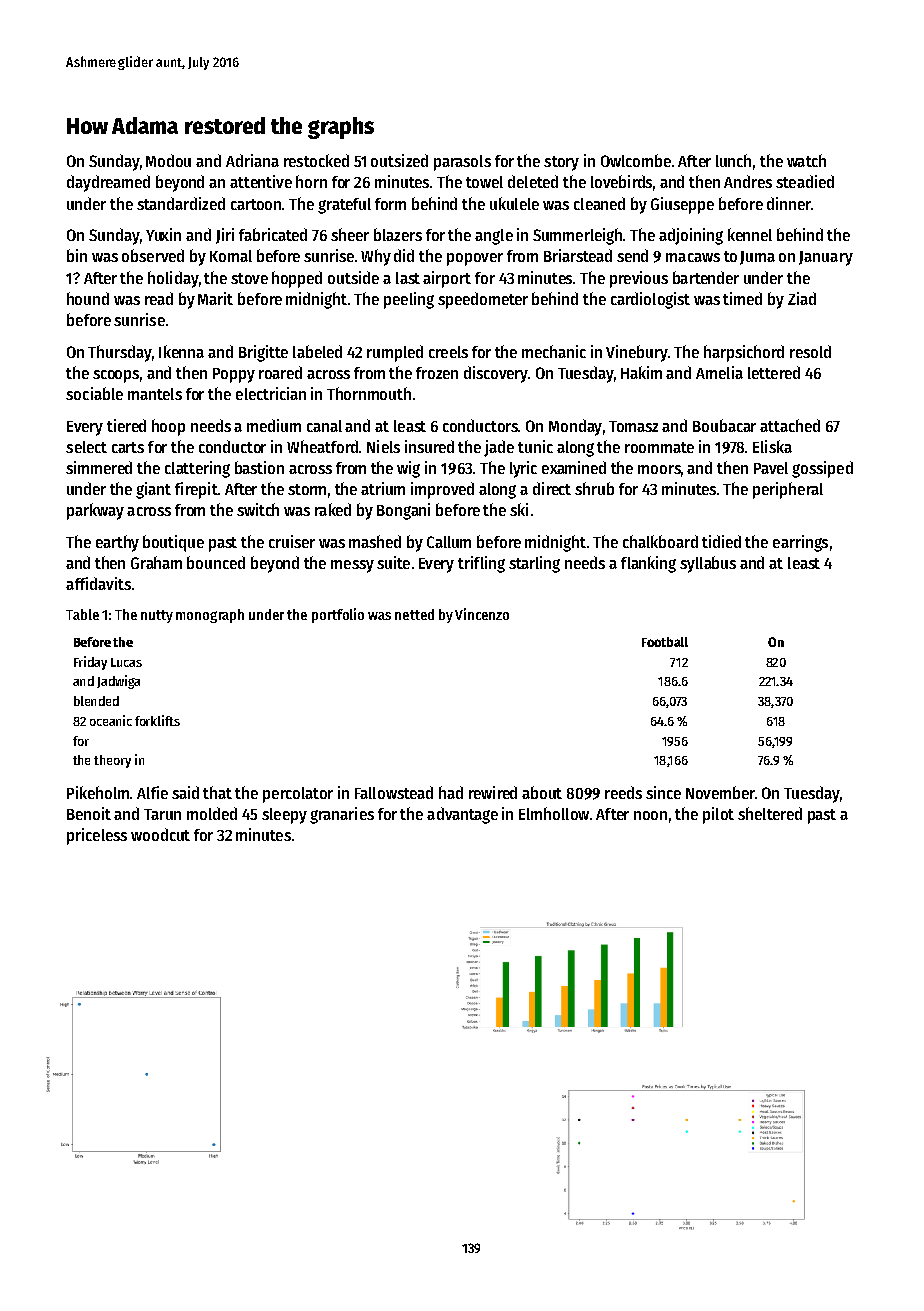 This screenshot has width=924, height=1311. What do you see at coordinates (168, 160) in the screenshot?
I see `Modou` at bounding box center [168, 160].
